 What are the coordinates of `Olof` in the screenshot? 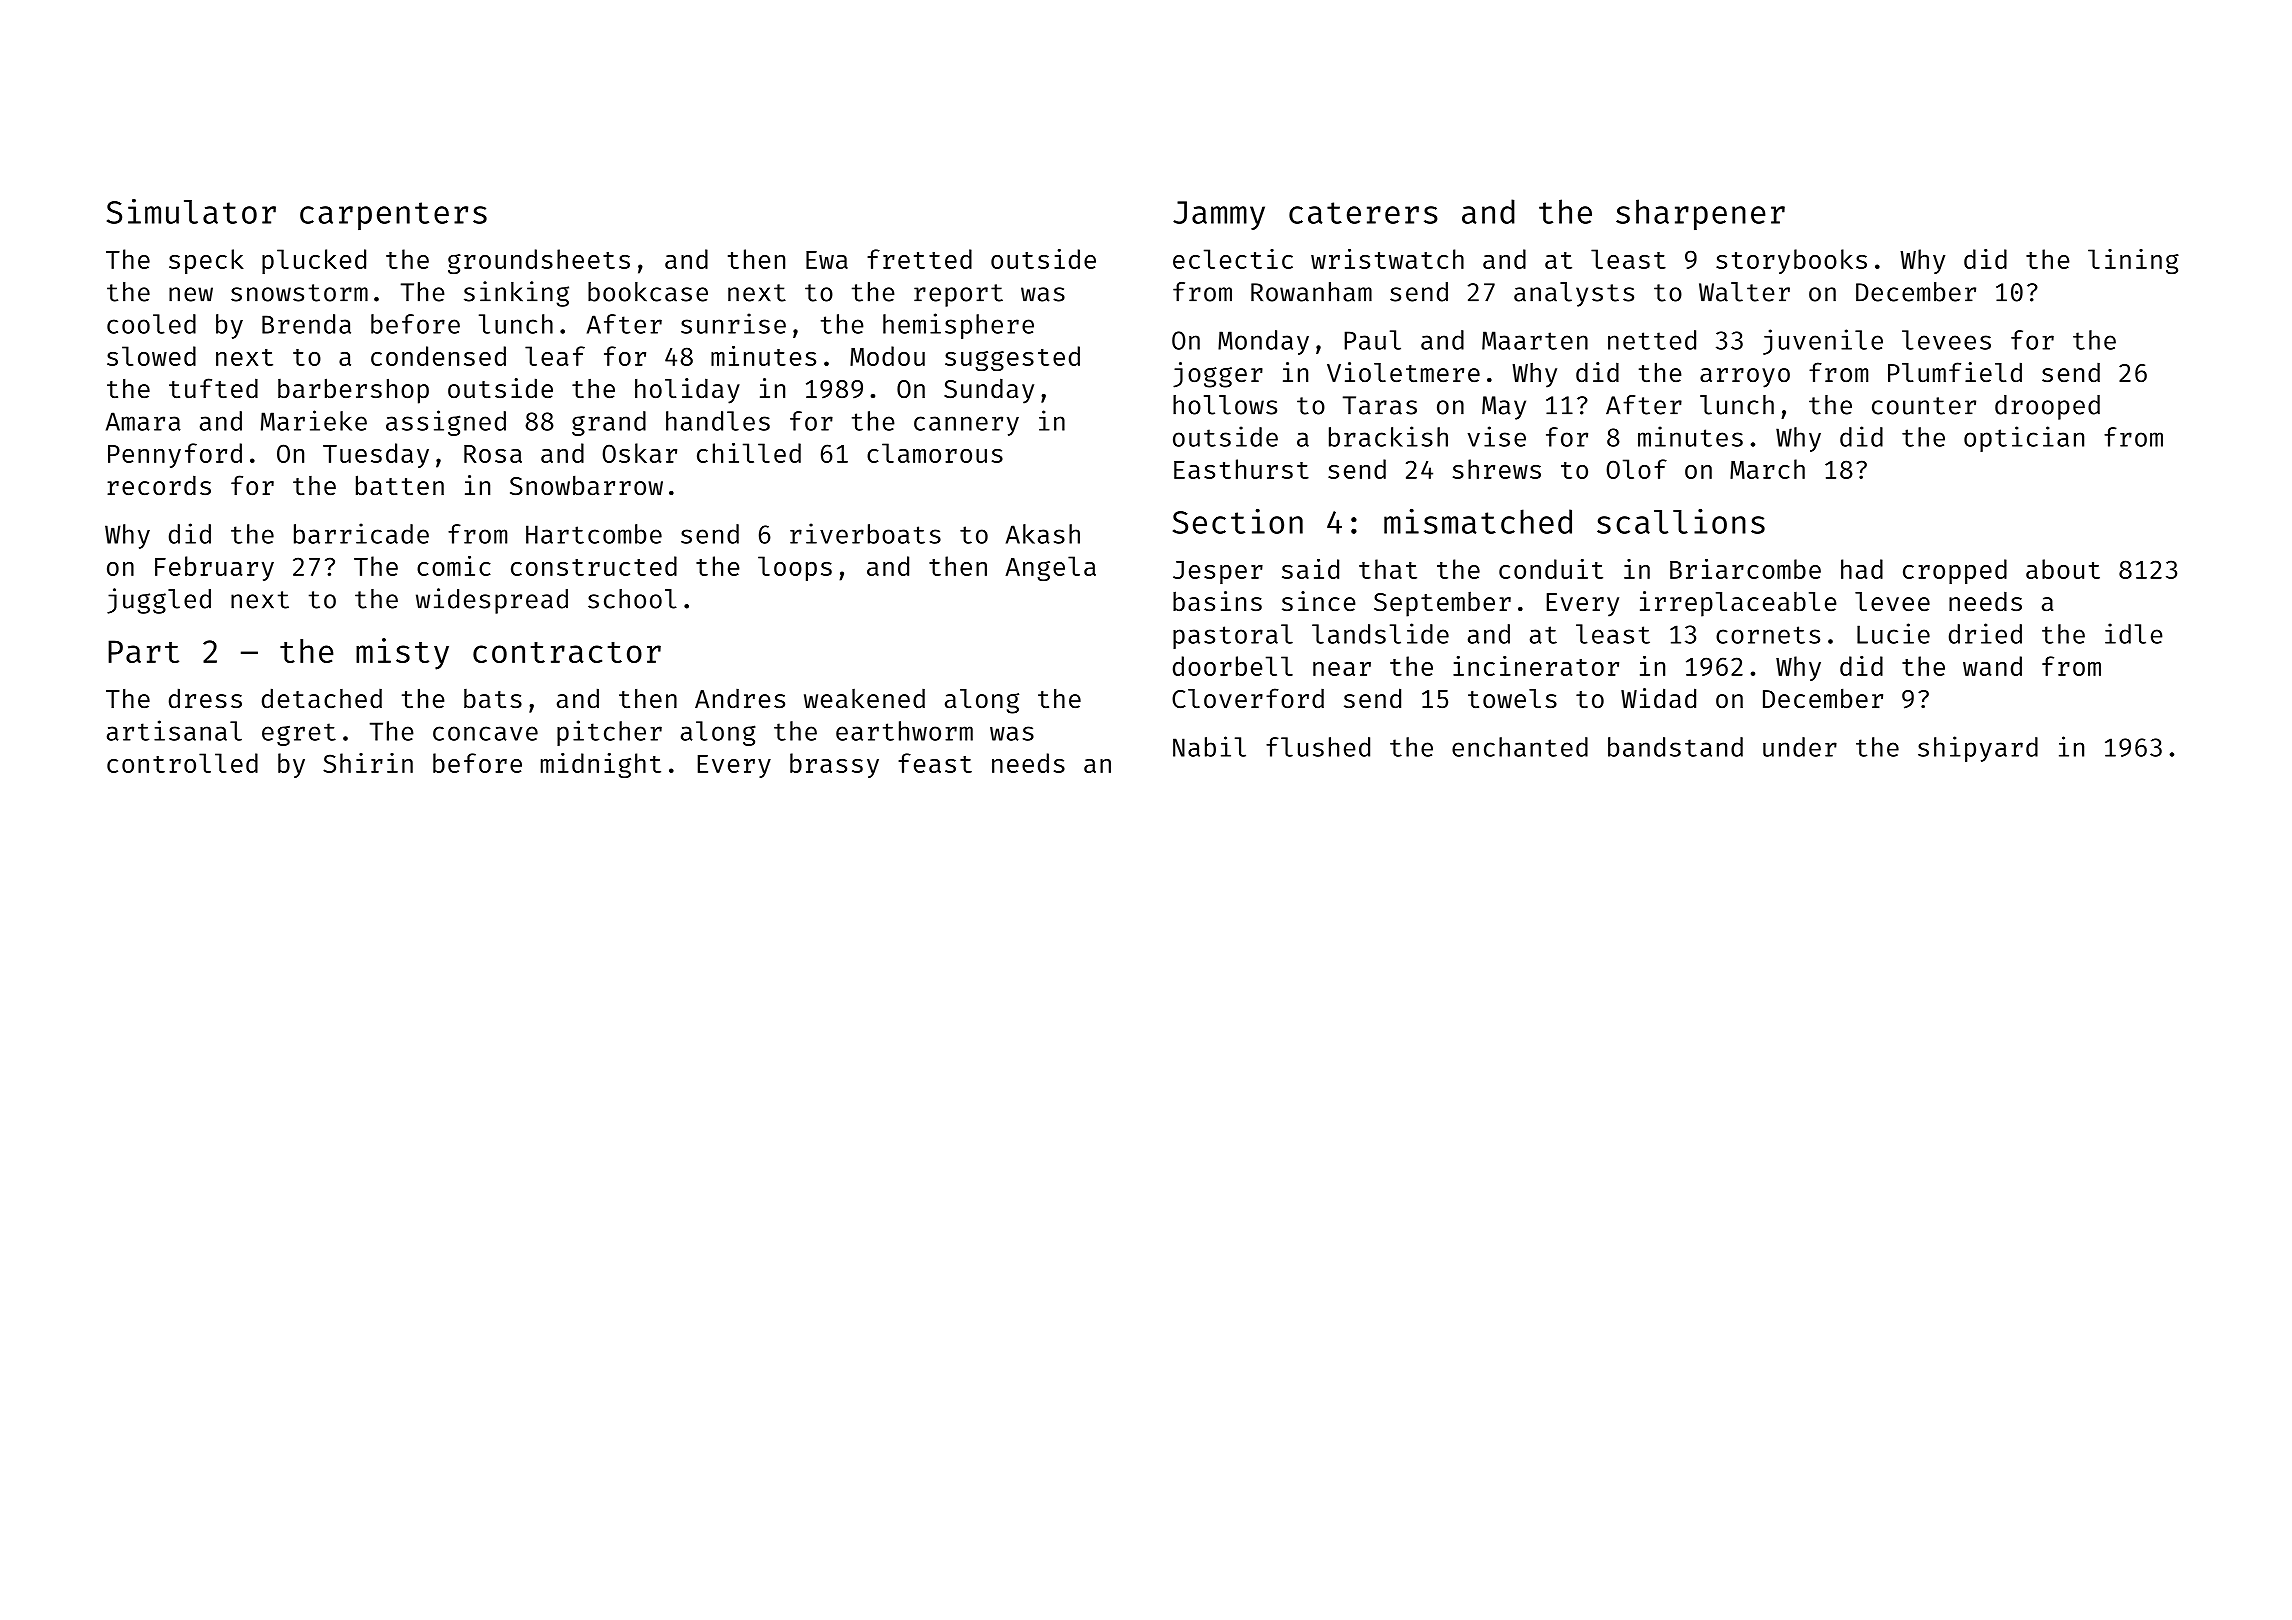 It's located at (1636, 469).
